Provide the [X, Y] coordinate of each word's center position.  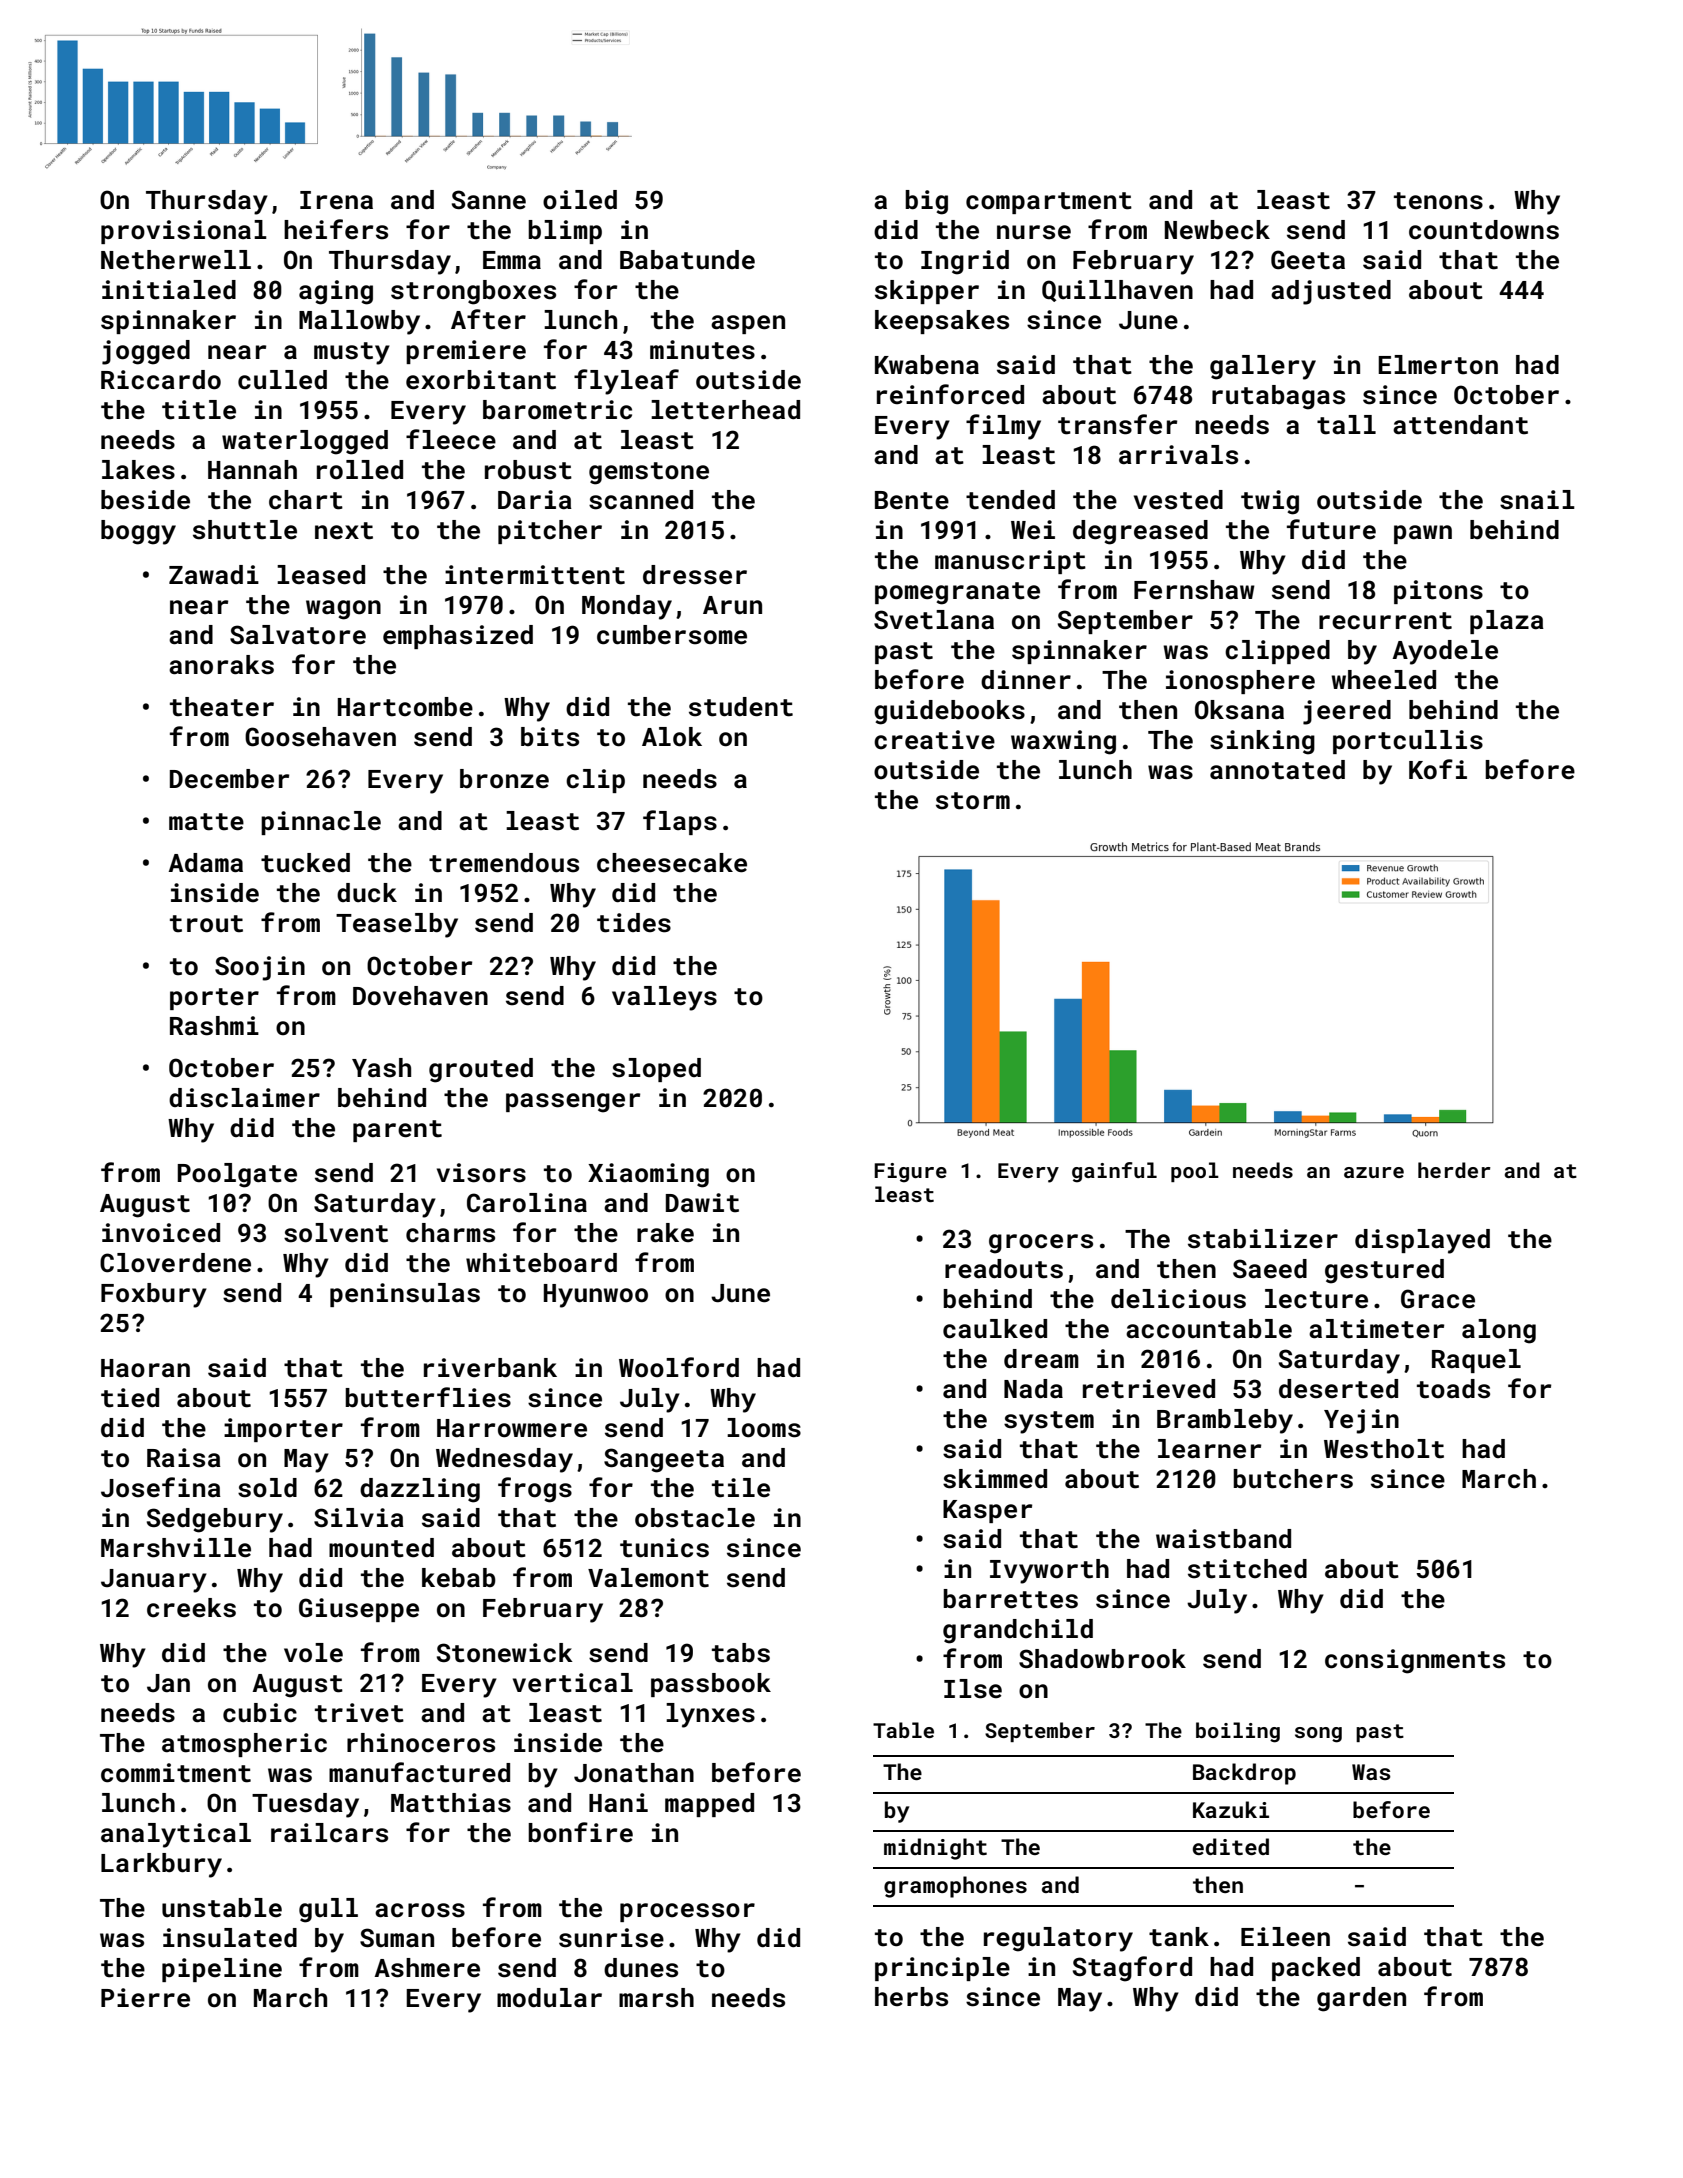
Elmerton [1438, 365]
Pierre [145, 1998]
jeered [1347, 712]
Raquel [1476, 1361]
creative [934, 740]
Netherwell [176, 260]
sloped [656, 1070]
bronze [504, 779]
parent [397, 1131]
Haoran [145, 1368]
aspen [748, 324]
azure [1374, 1172]
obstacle [695, 1518]
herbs [911, 1997]
